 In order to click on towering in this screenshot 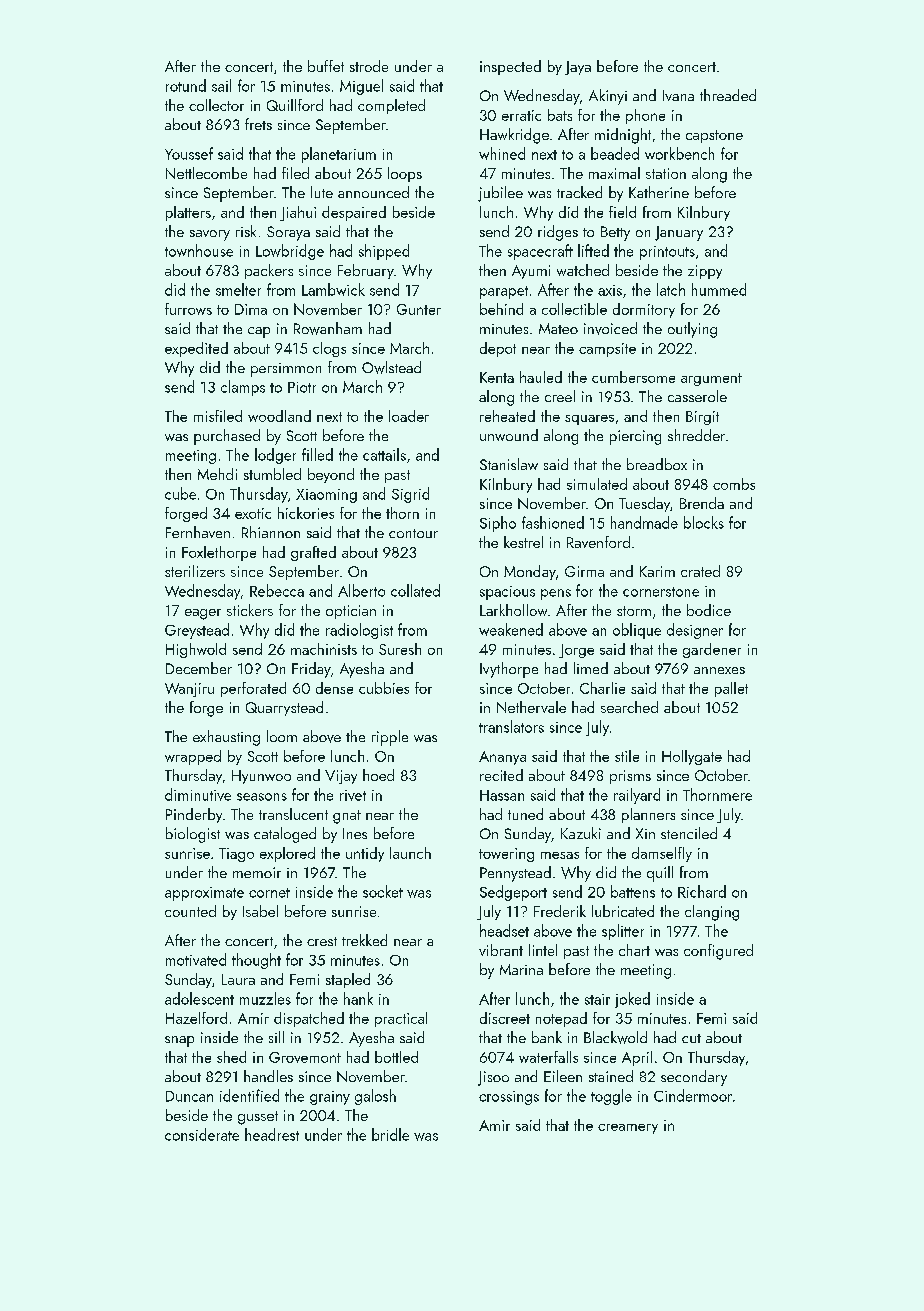, I will do `click(506, 855)`.
